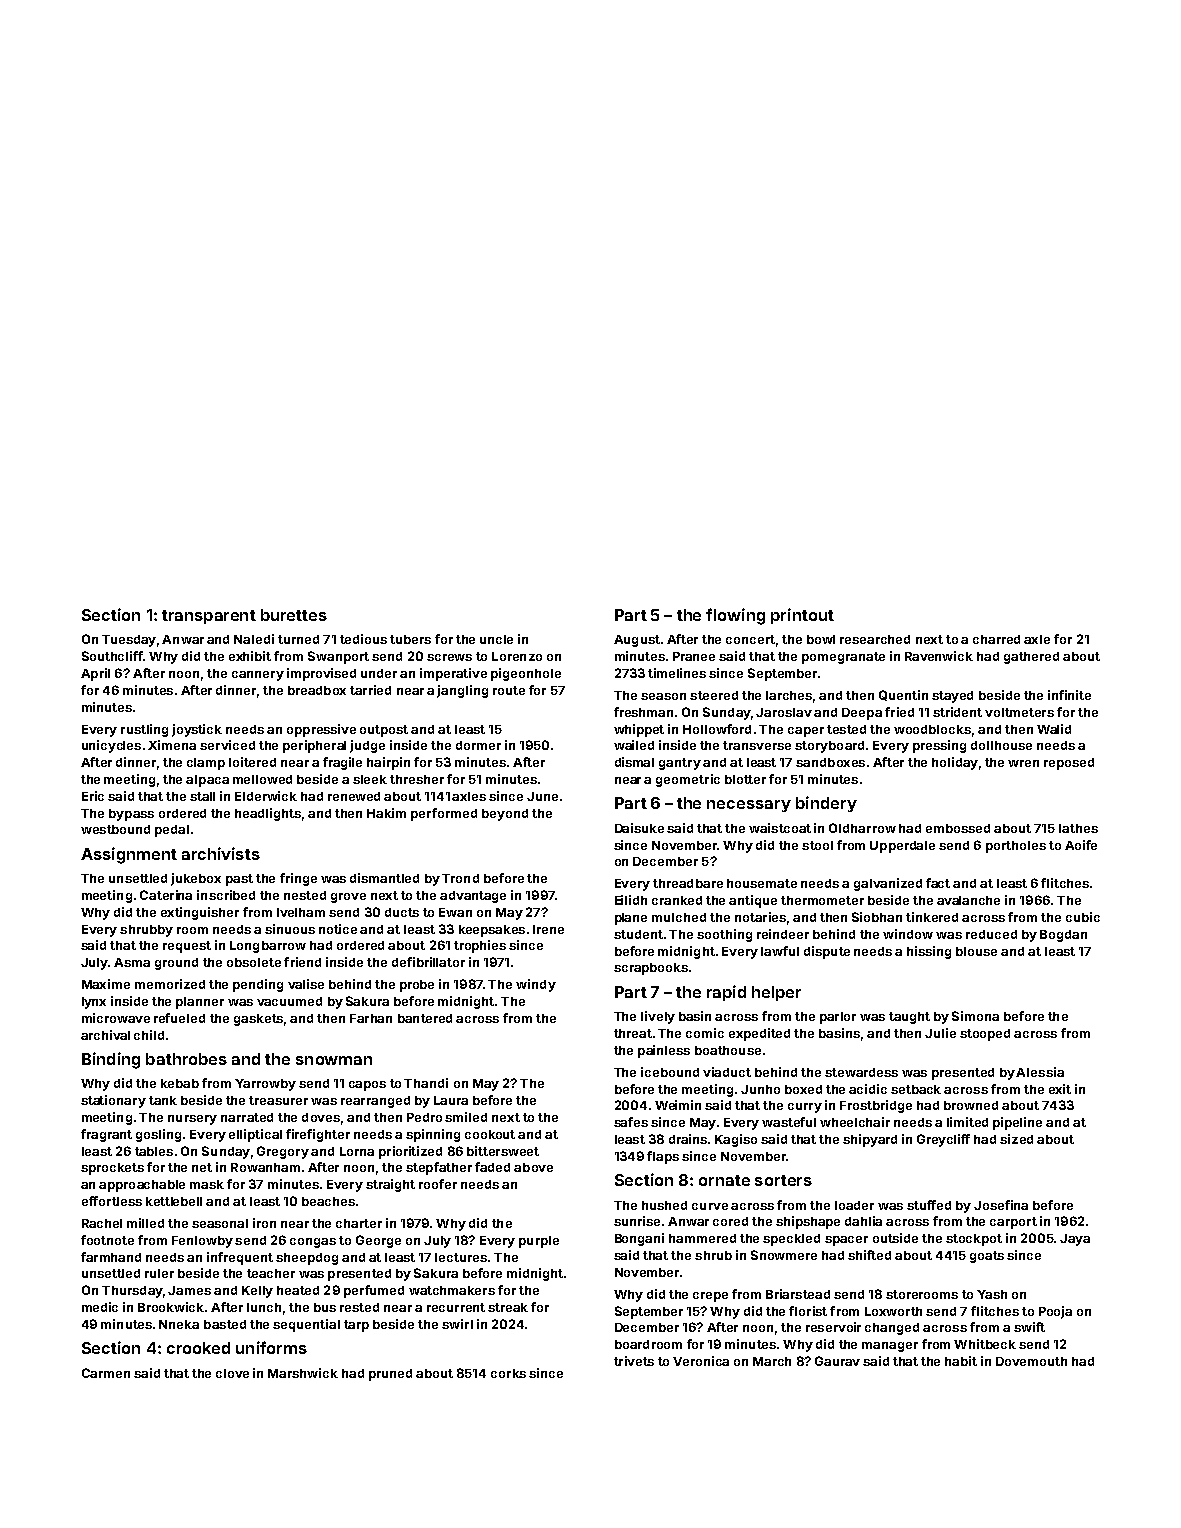 The image size is (1181, 1528). What do you see at coordinates (112, 656) in the screenshot?
I see `Southcliff` at bounding box center [112, 656].
